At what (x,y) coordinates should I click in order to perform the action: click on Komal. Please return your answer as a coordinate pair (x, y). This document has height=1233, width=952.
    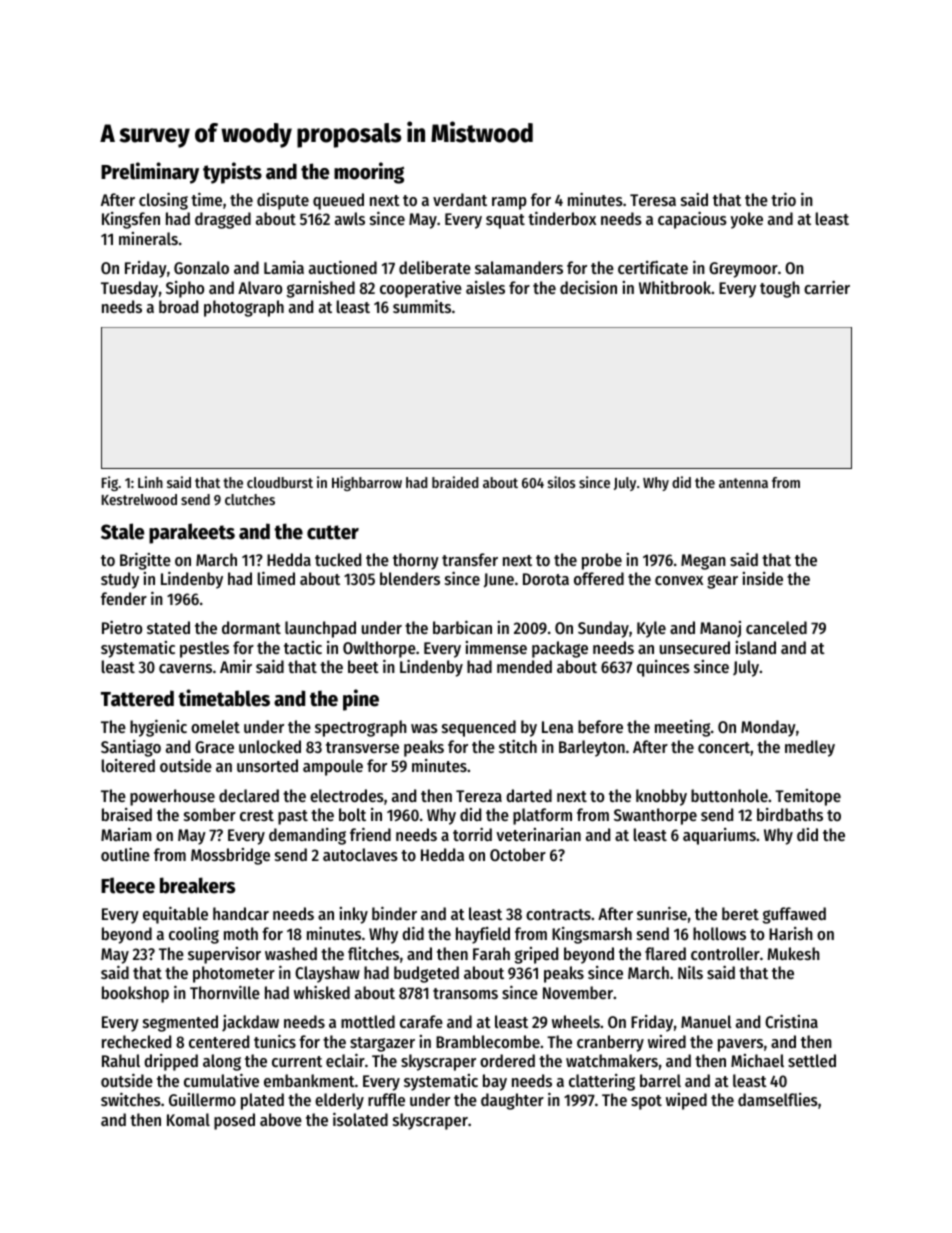
    Looking at the image, I should click on (188, 1119).
